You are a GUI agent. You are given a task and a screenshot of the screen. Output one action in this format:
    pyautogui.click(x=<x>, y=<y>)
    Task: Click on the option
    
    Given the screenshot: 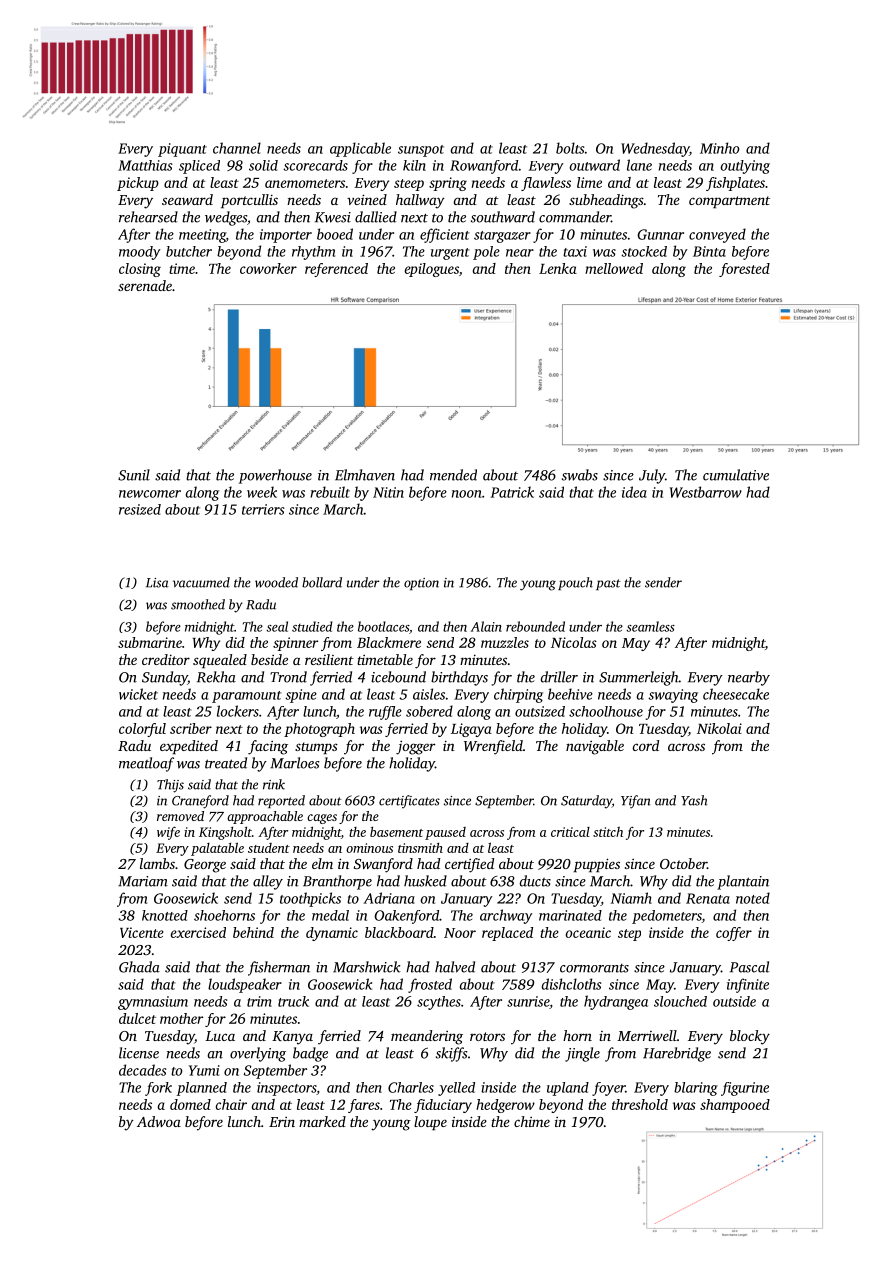 What is the action you would take?
    pyautogui.click(x=421, y=584)
